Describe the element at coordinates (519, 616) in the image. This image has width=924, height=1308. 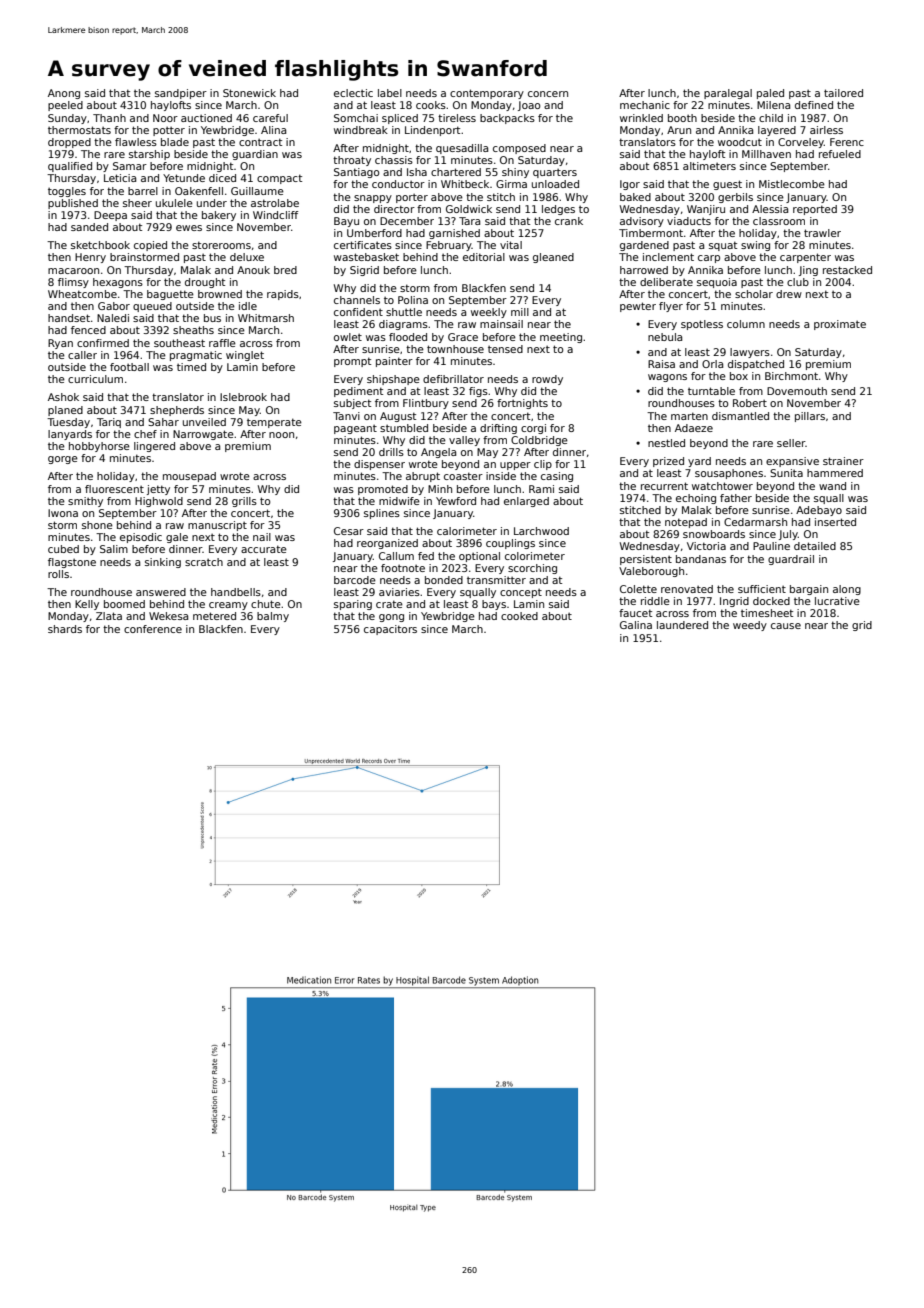
I see `cooked` at that location.
